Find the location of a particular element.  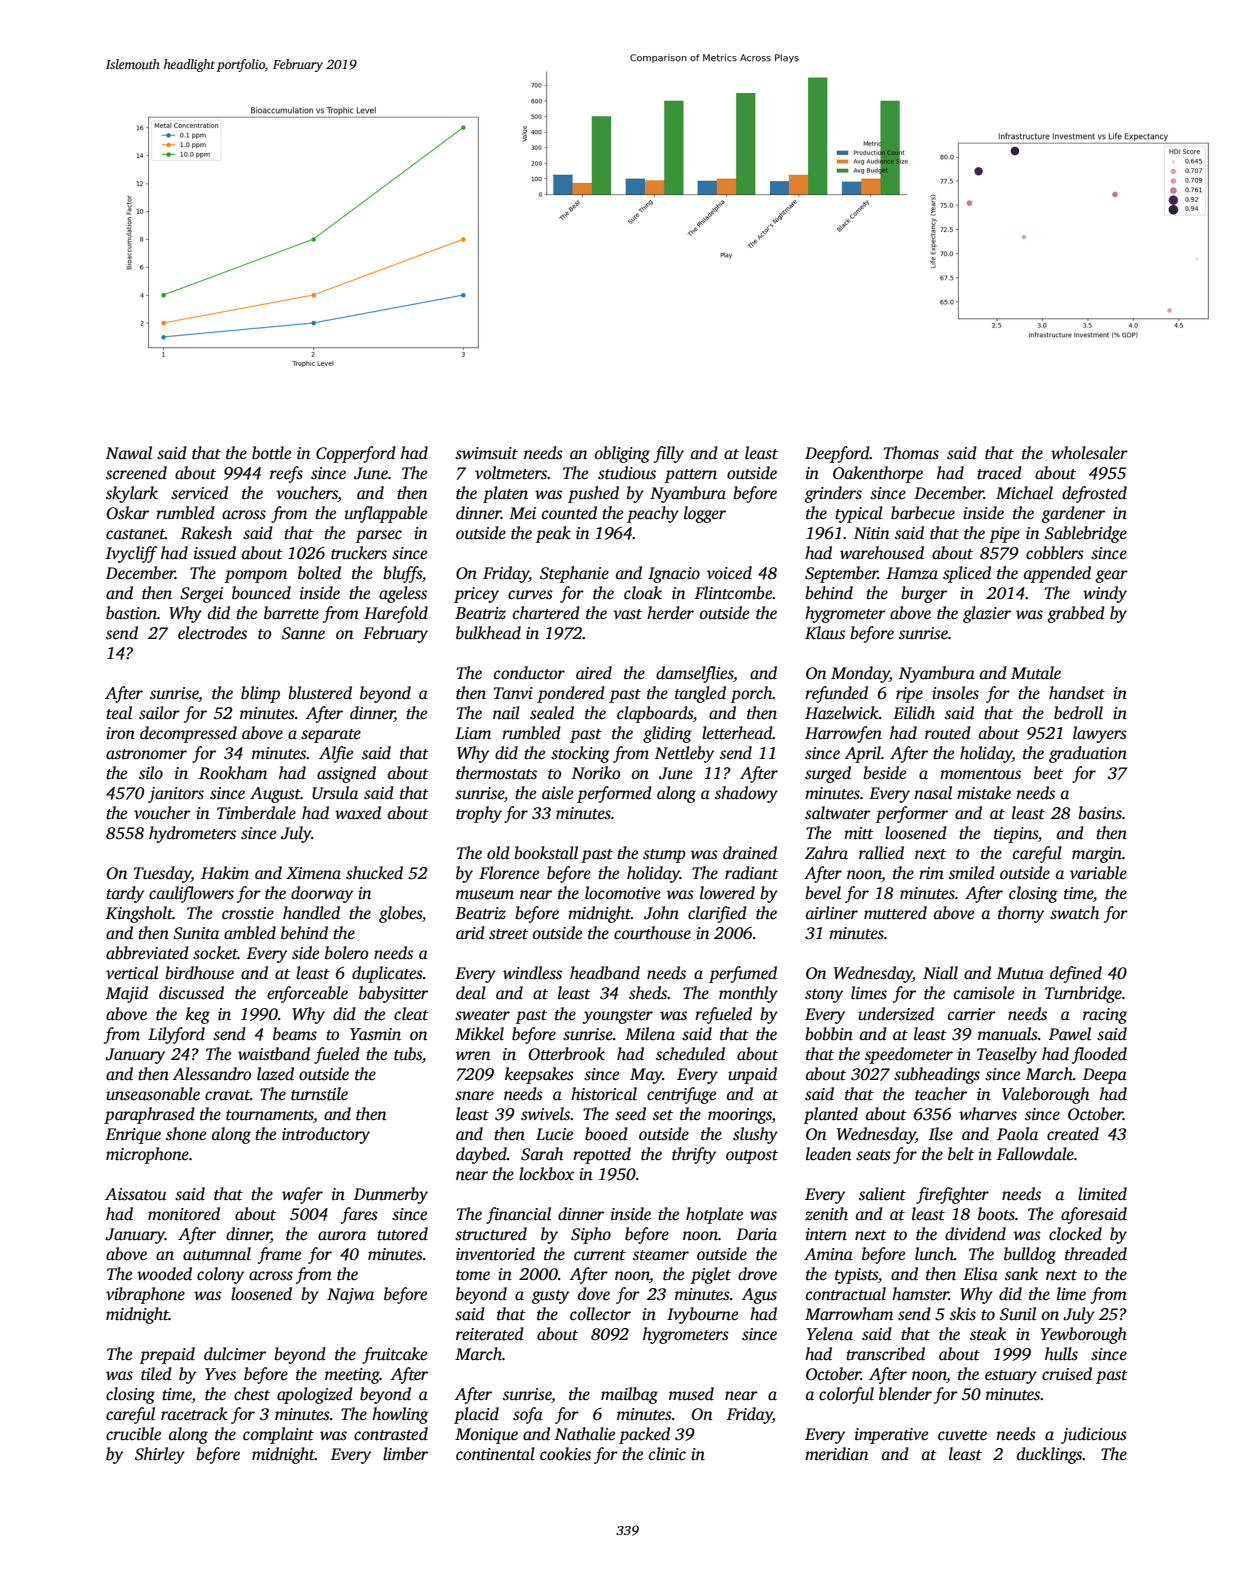

handled is located at coordinates (311, 912).
